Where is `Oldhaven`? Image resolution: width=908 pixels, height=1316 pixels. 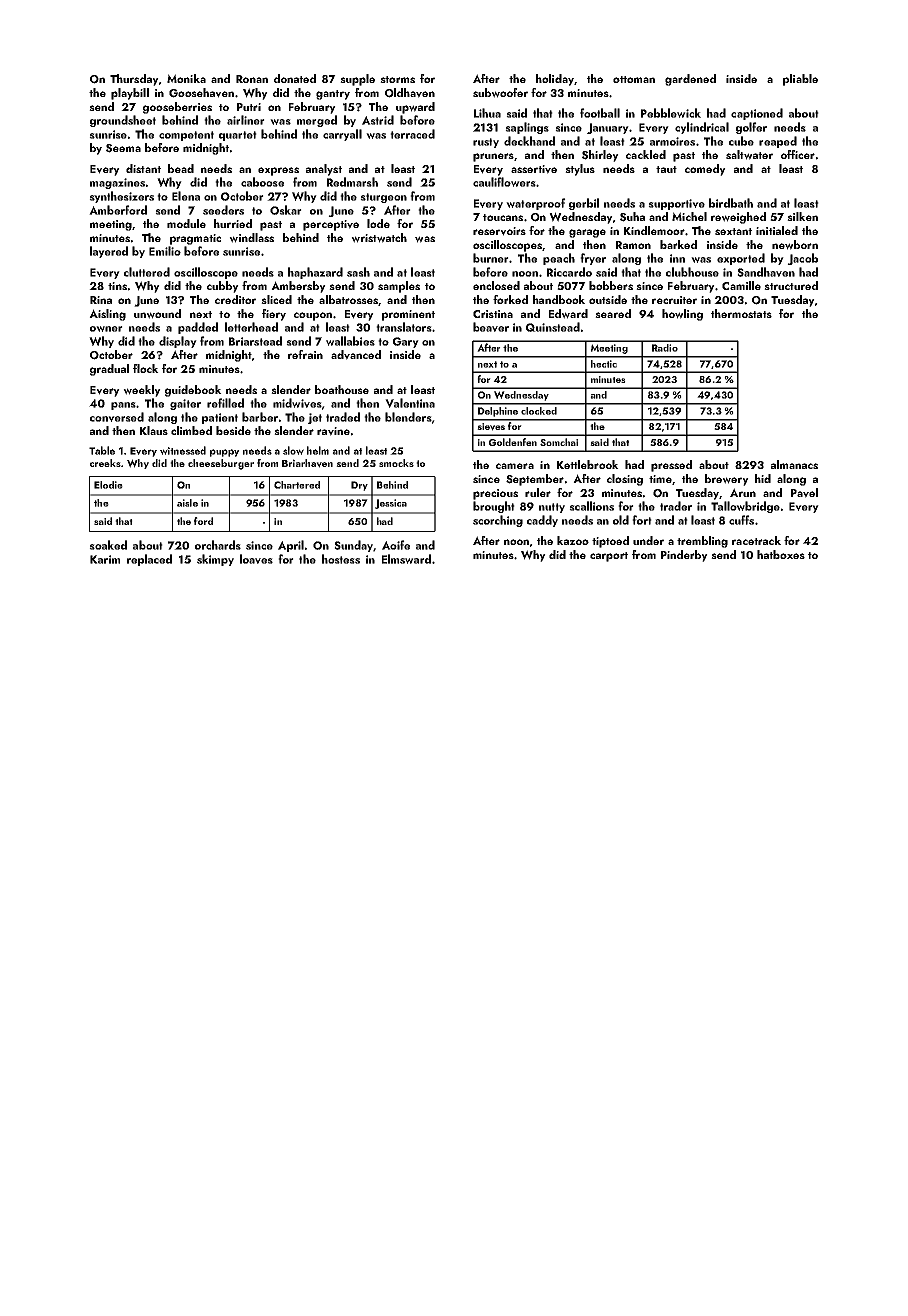 Oldhaven is located at coordinates (410, 93).
